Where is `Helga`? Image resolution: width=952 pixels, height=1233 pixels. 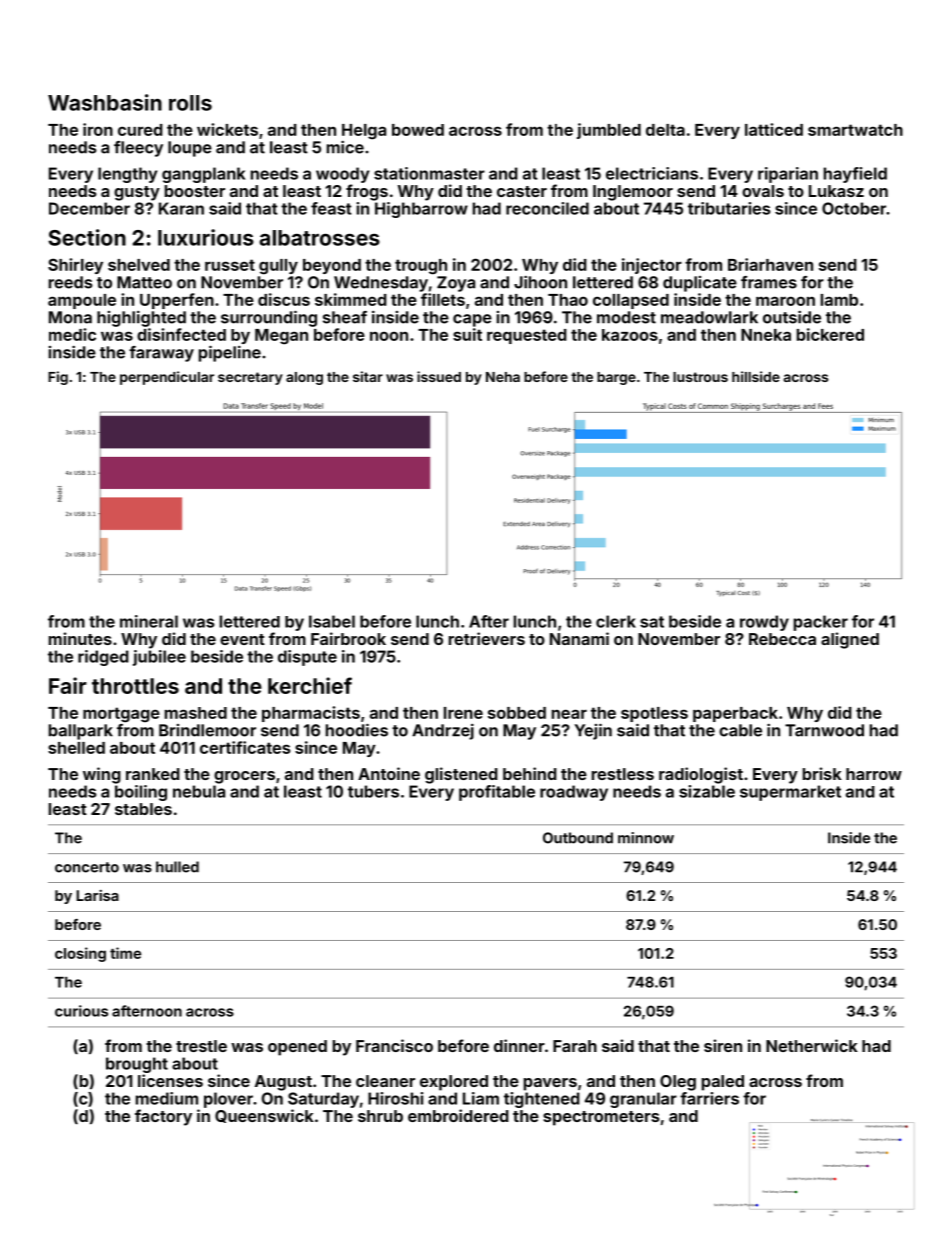
Helga is located at coordinates (364, 132).
